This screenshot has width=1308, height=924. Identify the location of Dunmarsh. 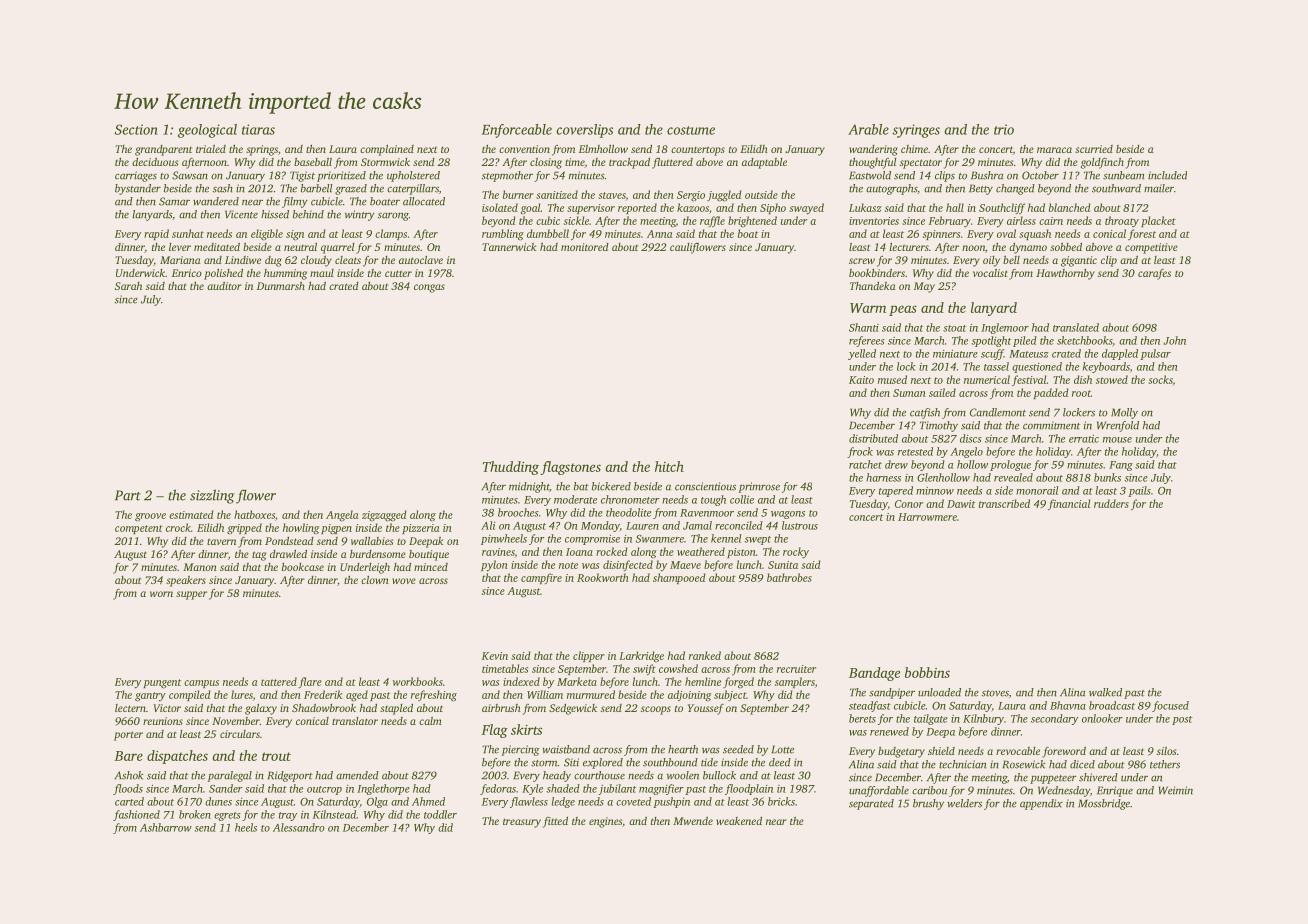
(281, 285).
